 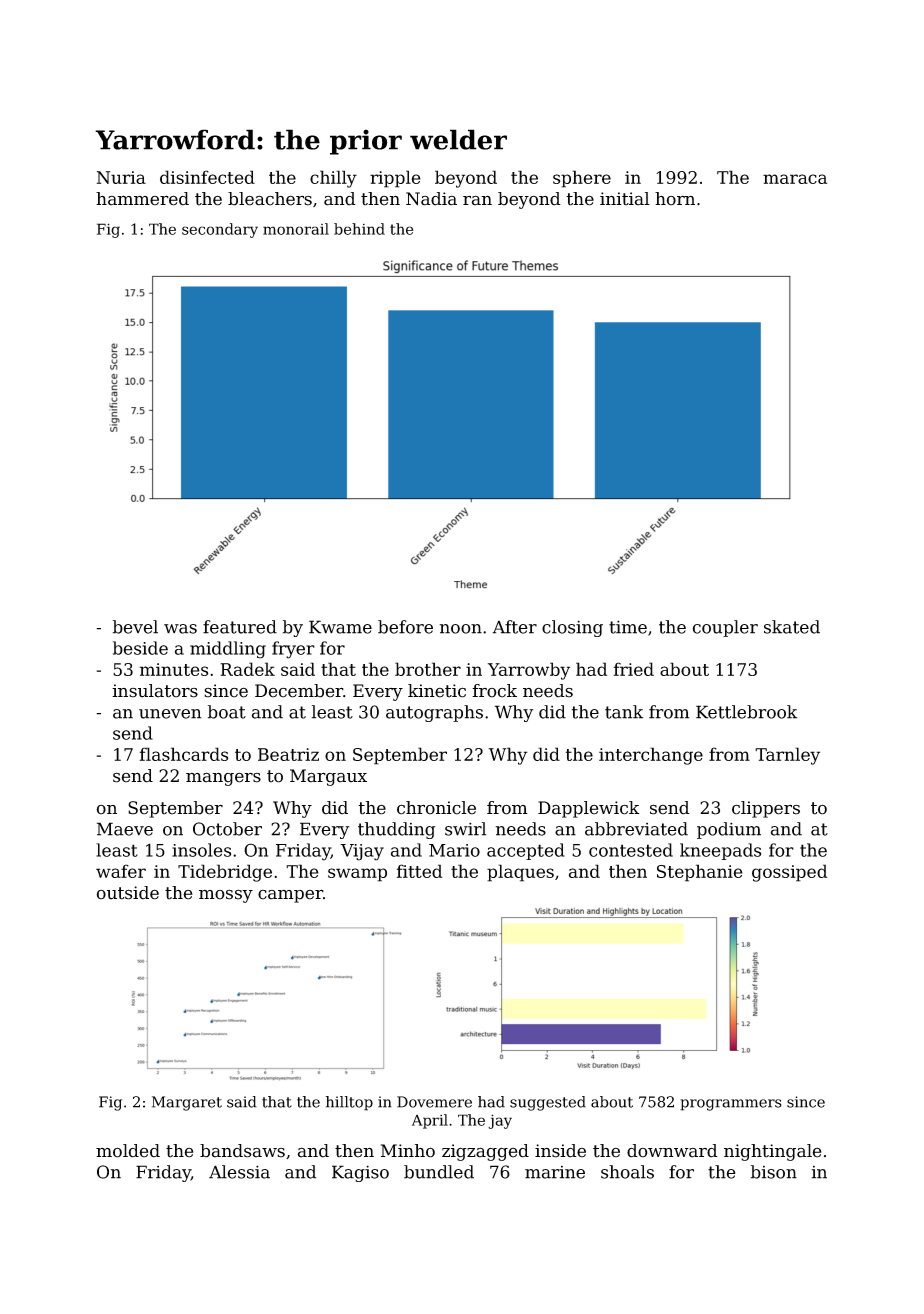 I want to click on clippers, so click(x=766, y=809).
